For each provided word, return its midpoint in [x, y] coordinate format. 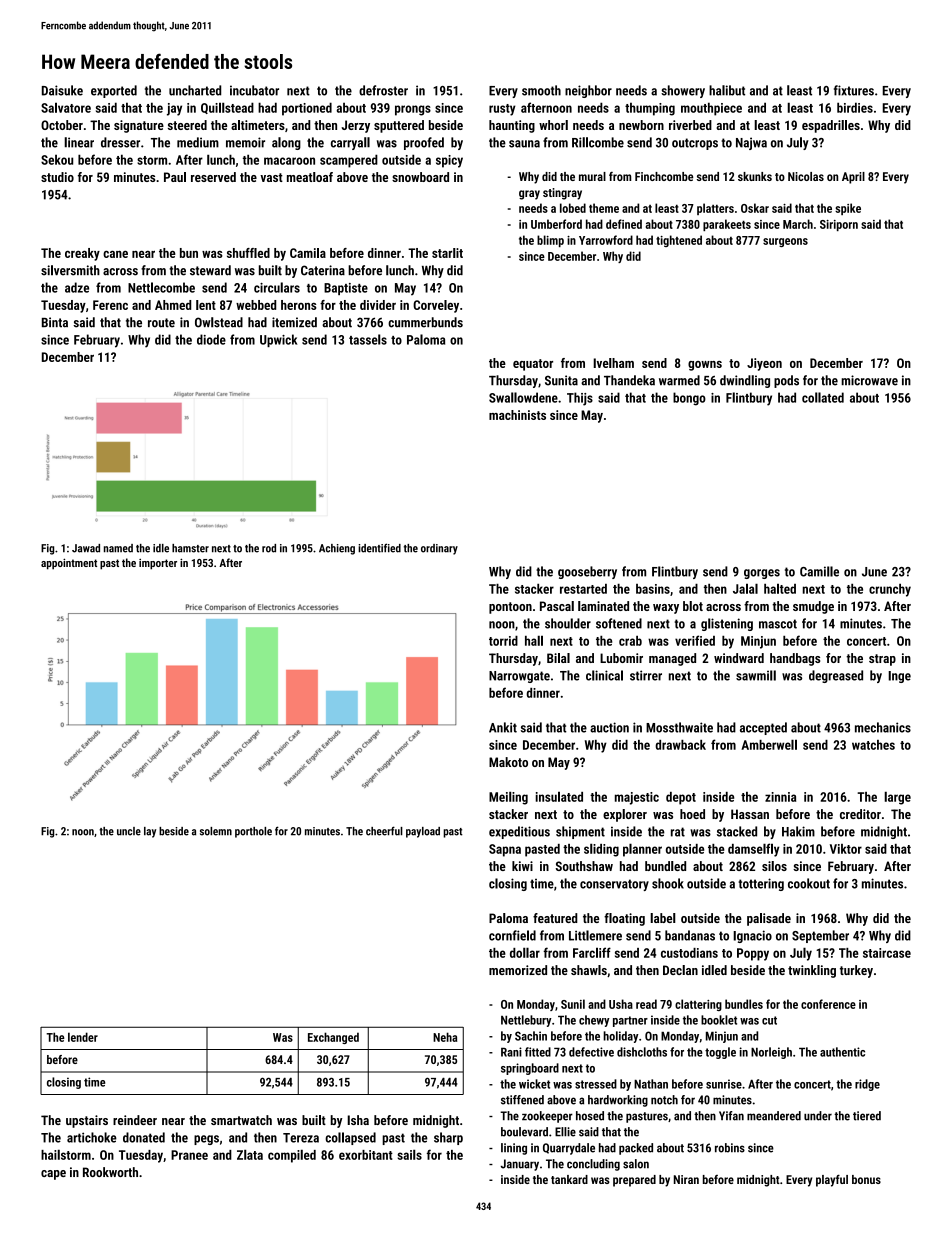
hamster [190, 548]
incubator [254, 90]
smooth [541, 90]
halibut [727, 90]
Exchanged [333, 1038]
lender [83, 1037]
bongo [689, 399]
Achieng [337, 549]
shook [668, 883]
